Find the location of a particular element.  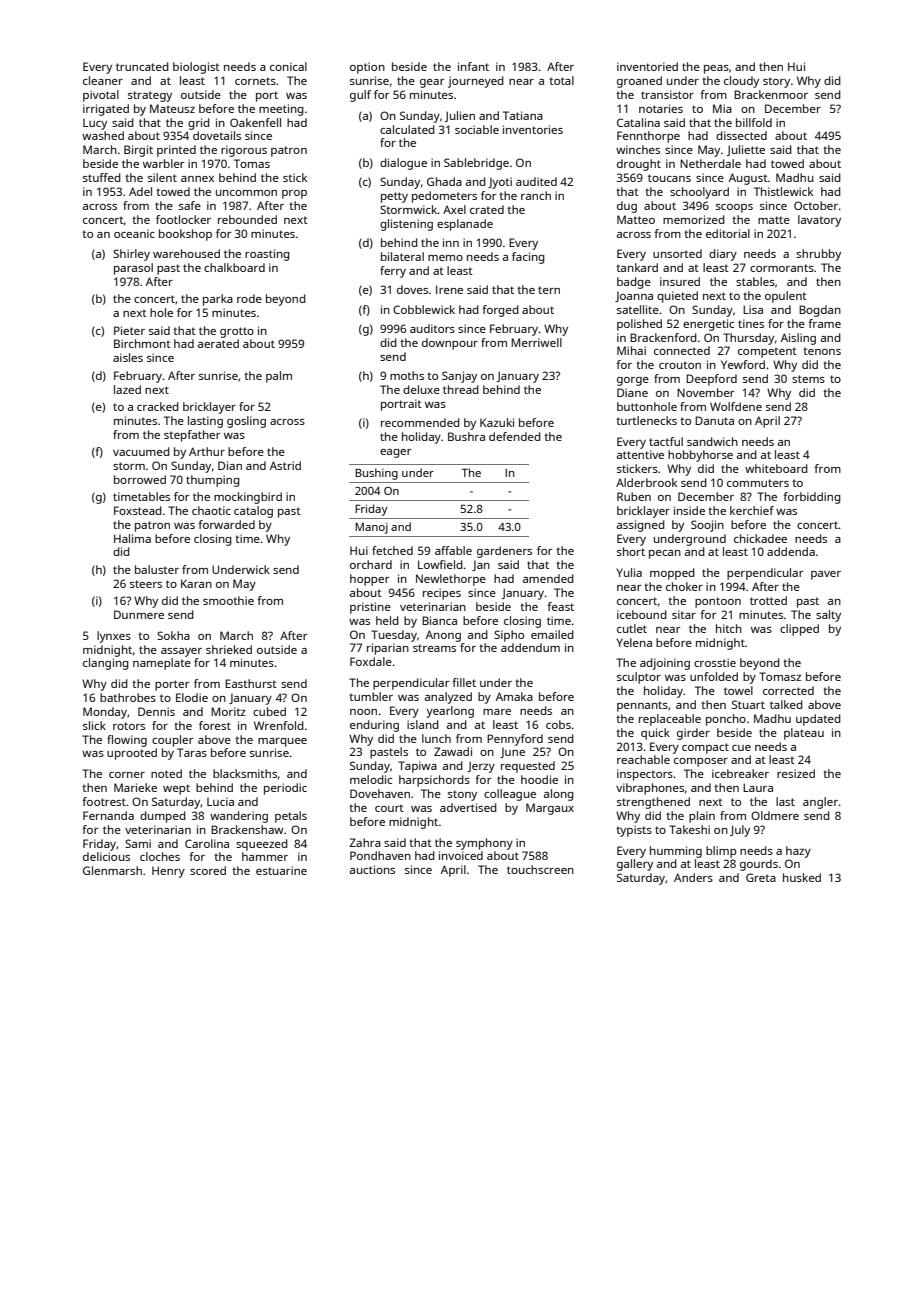

blimp is located at coordinates (721, 852).
